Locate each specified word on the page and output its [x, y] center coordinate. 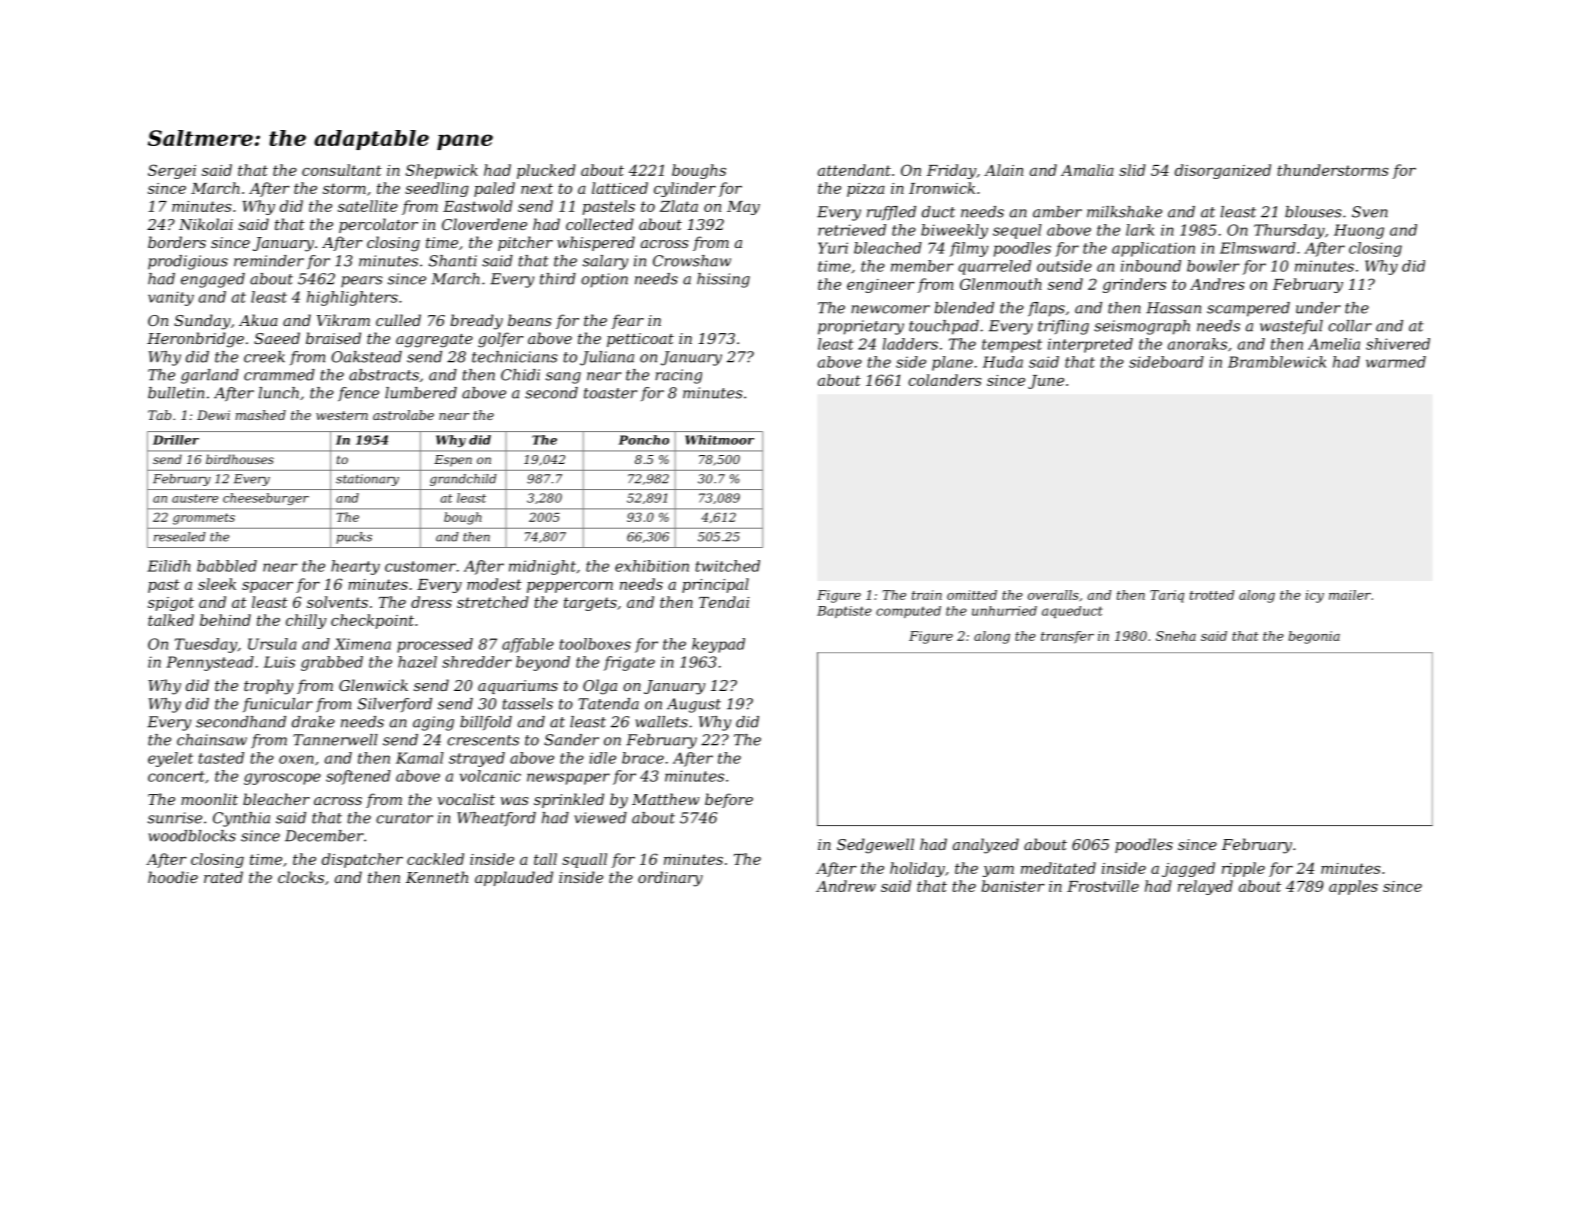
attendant [854, 170]
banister [1013, 886]
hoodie [173, 877]
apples [1353, 887]
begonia [1314, 637]
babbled [227, 566]
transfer [1067, 637]
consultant [342, 170]
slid [1132, 170]
